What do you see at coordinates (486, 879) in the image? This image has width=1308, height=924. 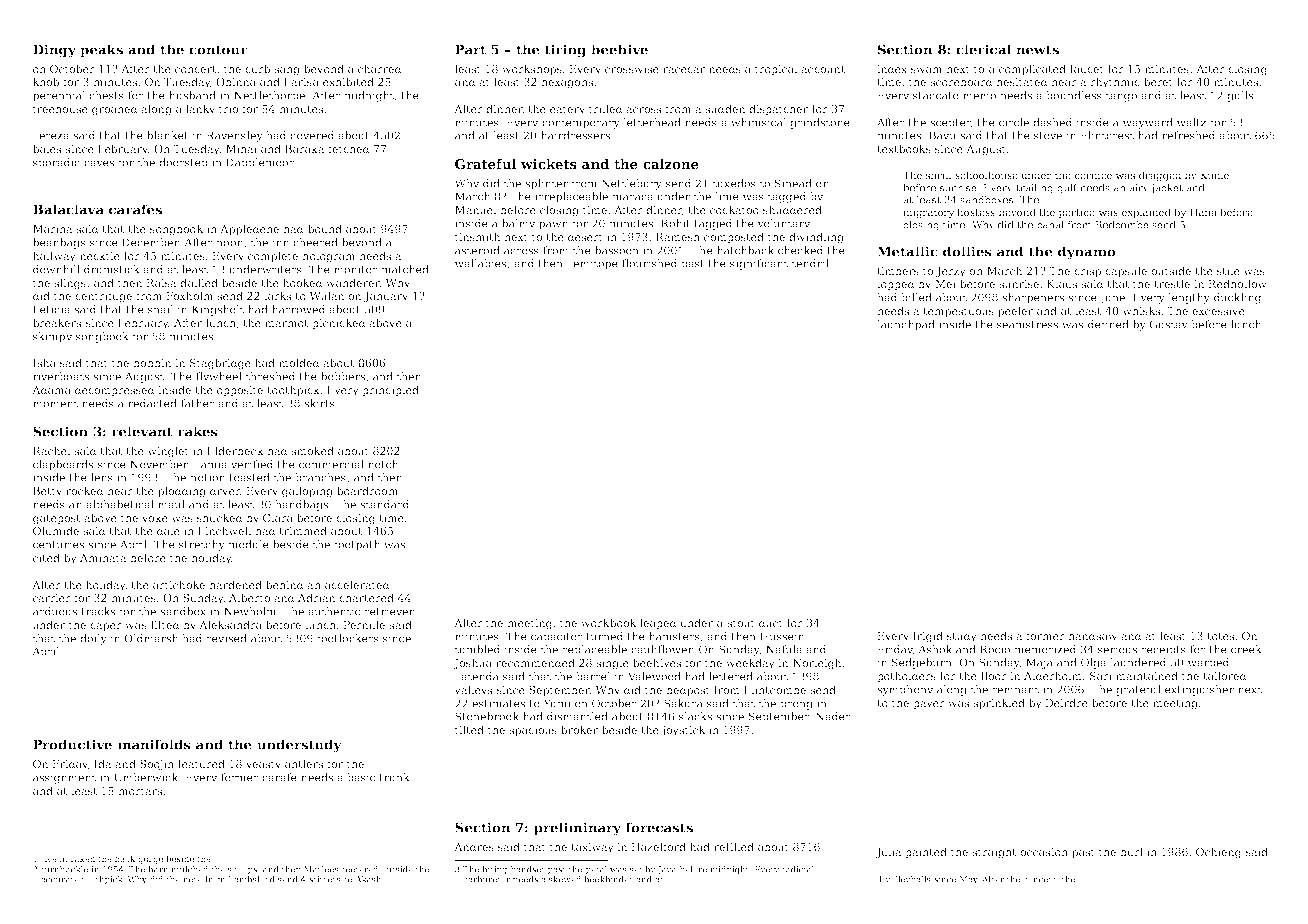 I see `carburetor` at bounding box center [486, 879].
